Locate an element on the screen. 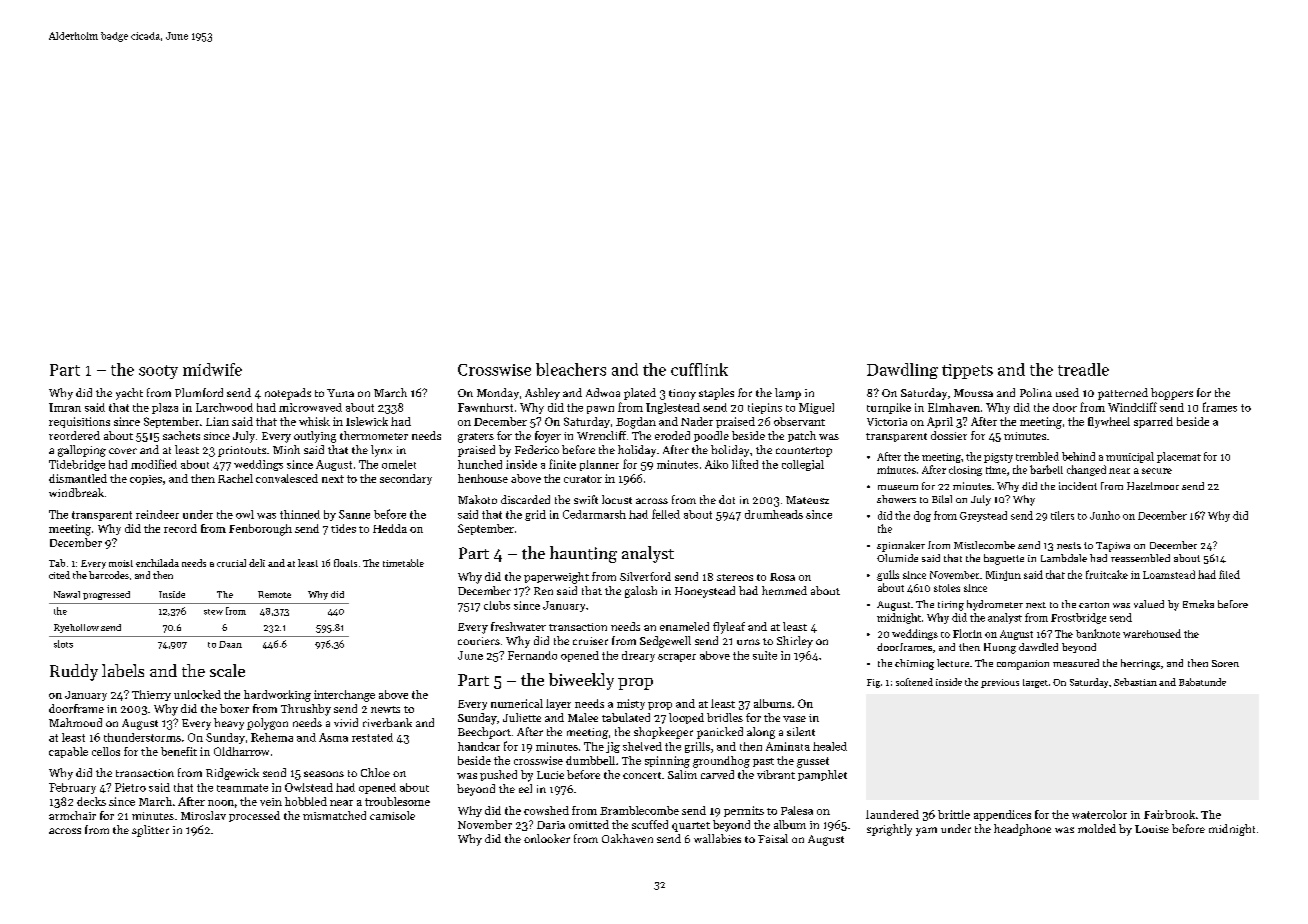  troublesome is located at coordinates (397, 801).
